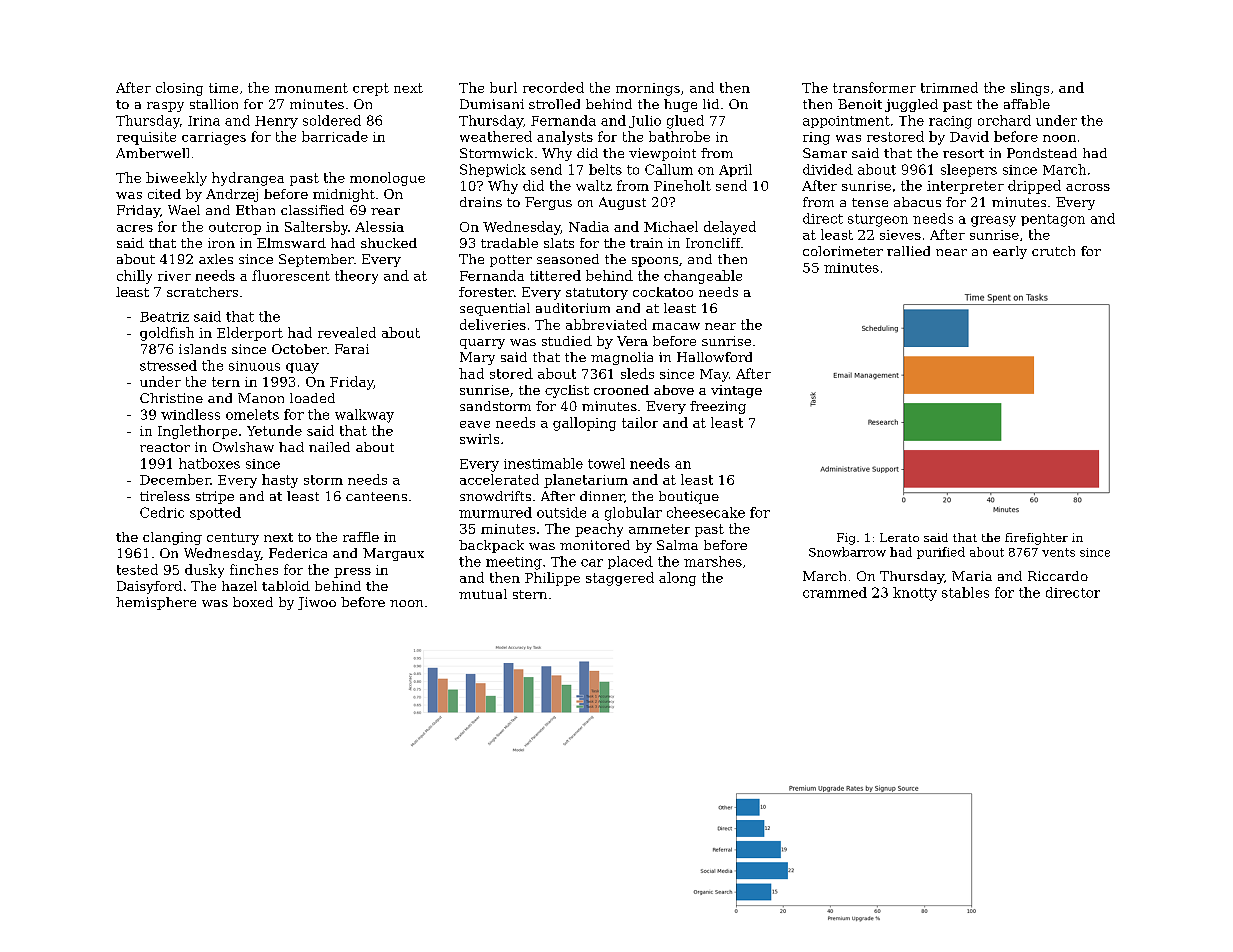 Image resolution: width=1233 pixels, height=952 pixels. Describe the element at coordinates (171, 398) in the page. I see `Christine` at that location.
